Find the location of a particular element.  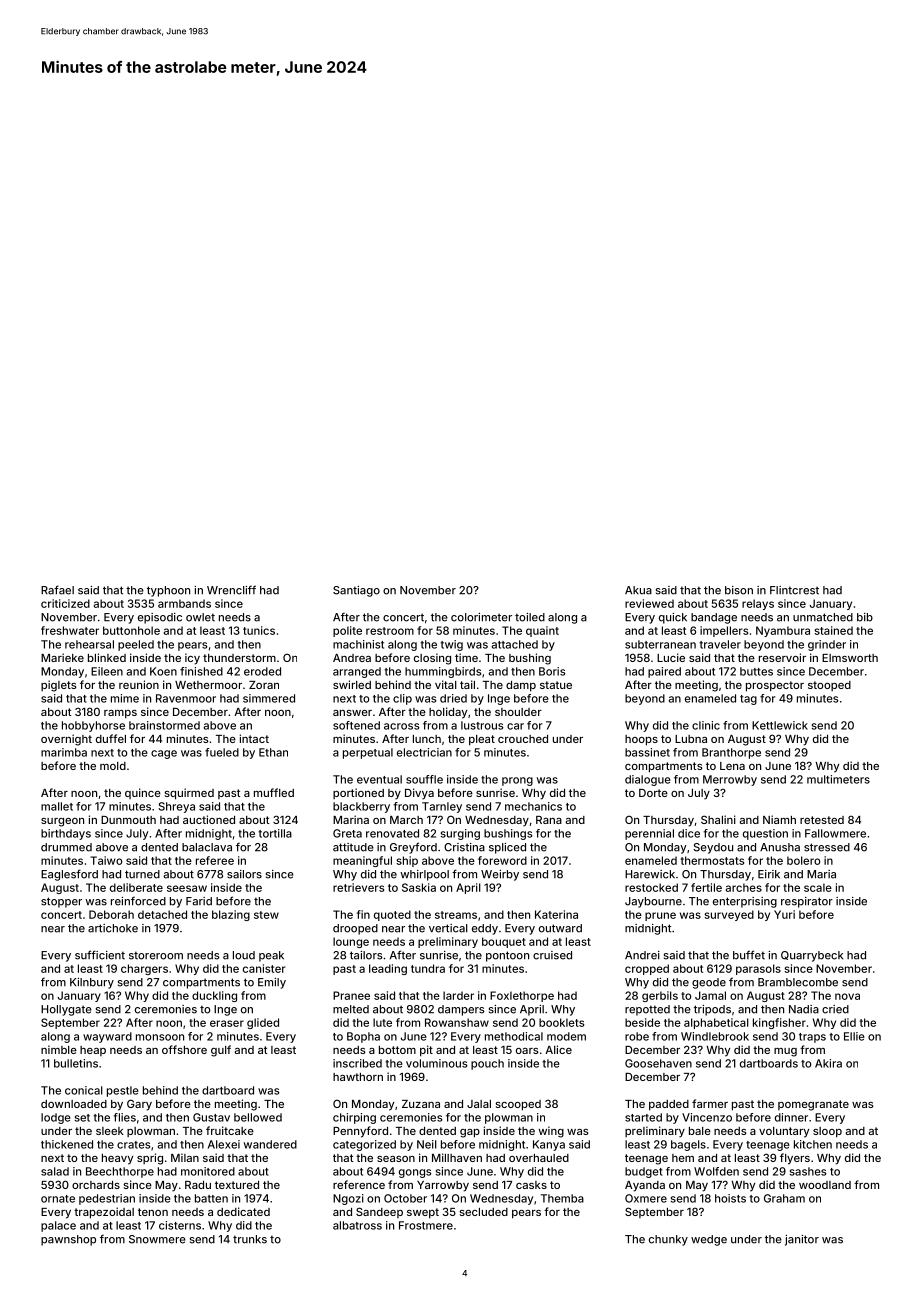

Dorte is located at coordinates (653, 793).
